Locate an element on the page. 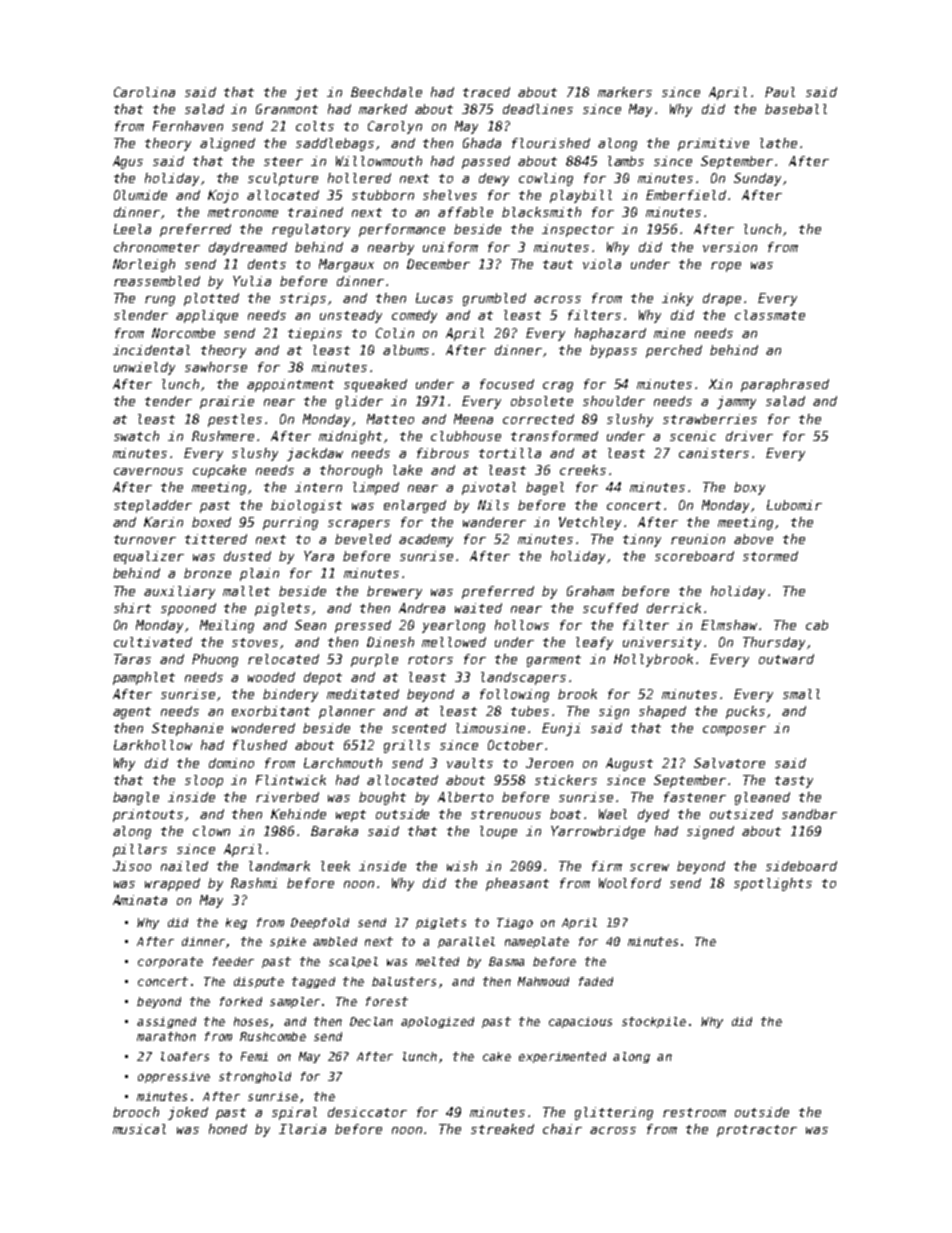  scented is located at coordinates (419, 728).
